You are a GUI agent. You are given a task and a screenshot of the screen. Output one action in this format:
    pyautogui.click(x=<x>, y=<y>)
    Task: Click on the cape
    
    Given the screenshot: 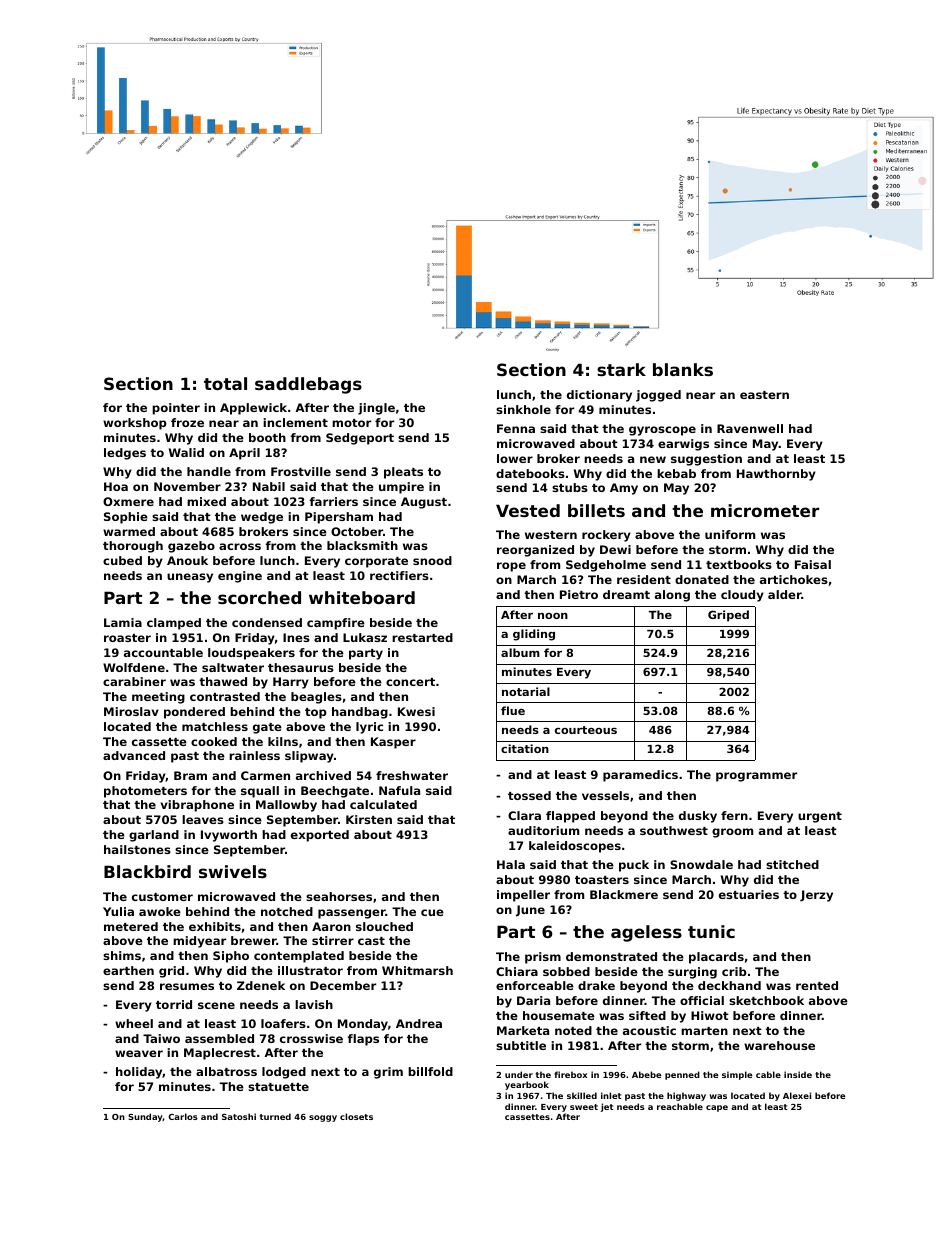 What is the action you would take?
    pyautogui.click(x=717, y=1108)
